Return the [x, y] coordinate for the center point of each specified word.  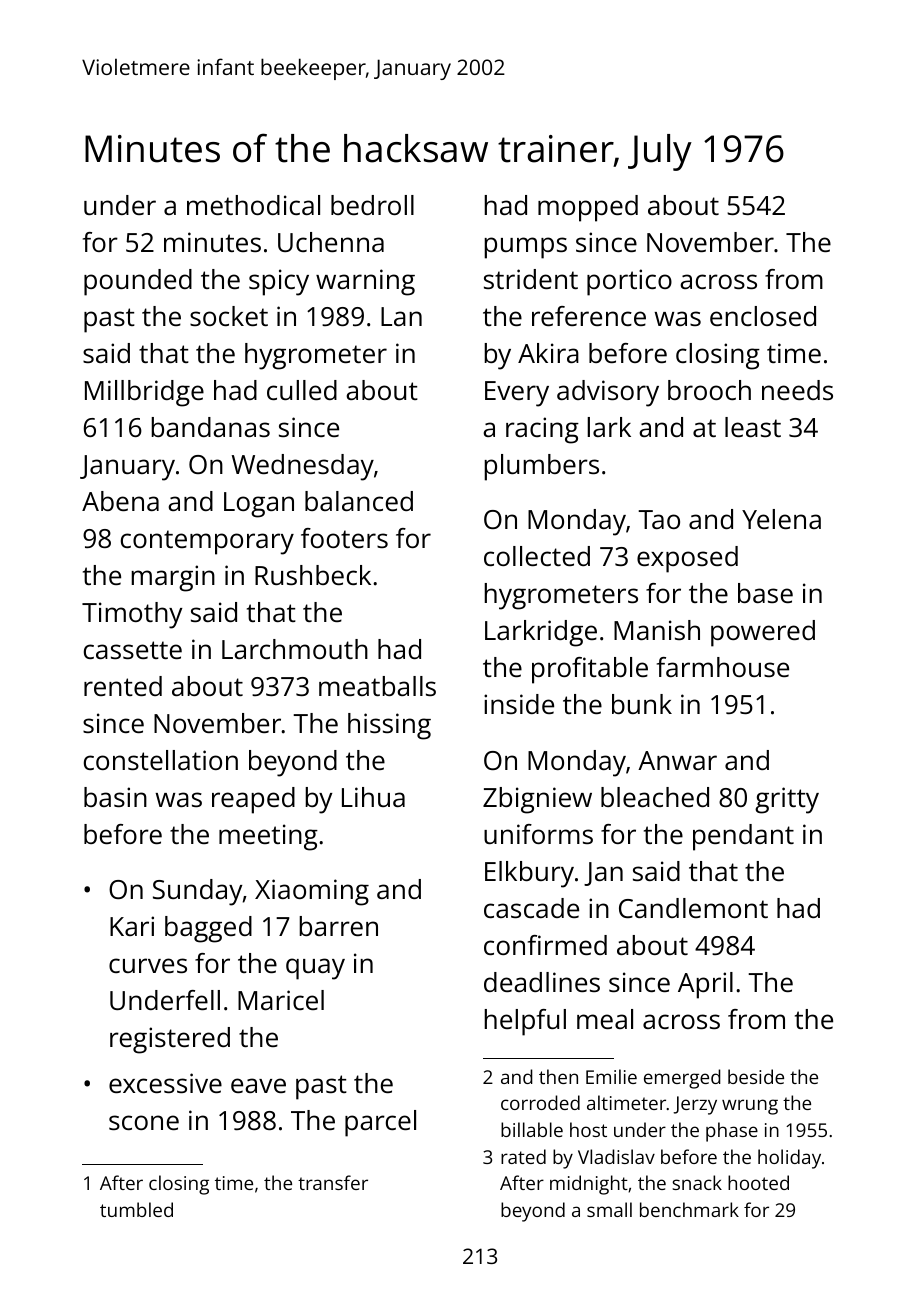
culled [302, 390]
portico [629, 282]
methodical [253, 205]
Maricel [281, 1000]
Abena [120, 501]
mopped [588, 208]
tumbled [136, 1209]
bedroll [372, 205]
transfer [333, 1182]
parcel [380, 1123]
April [705, 985]
